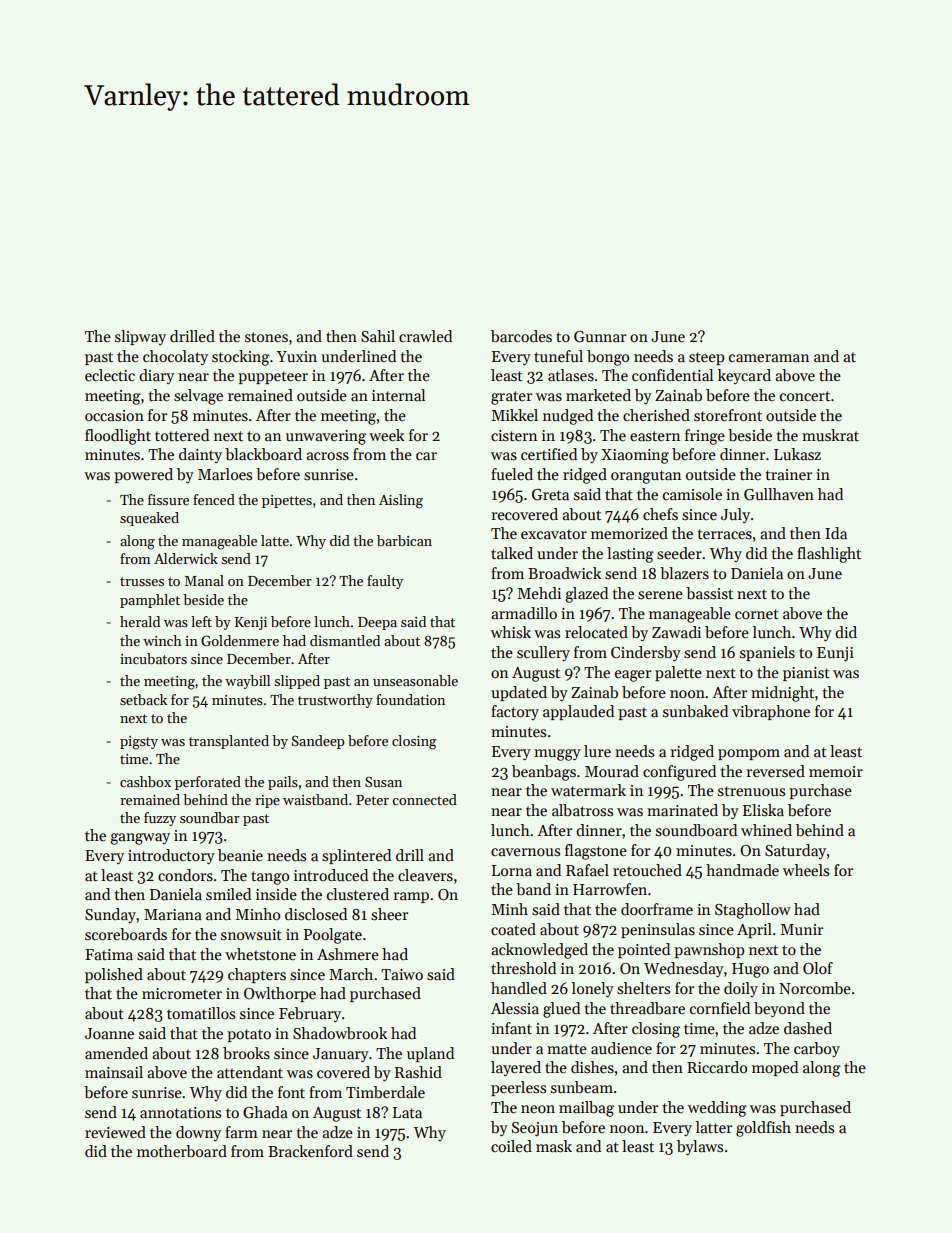 The image size is (952, 1233). What do you see at coordinates (769, 358) in the screenshot?
I see `cameraman` at bounding box center [769, 358].
